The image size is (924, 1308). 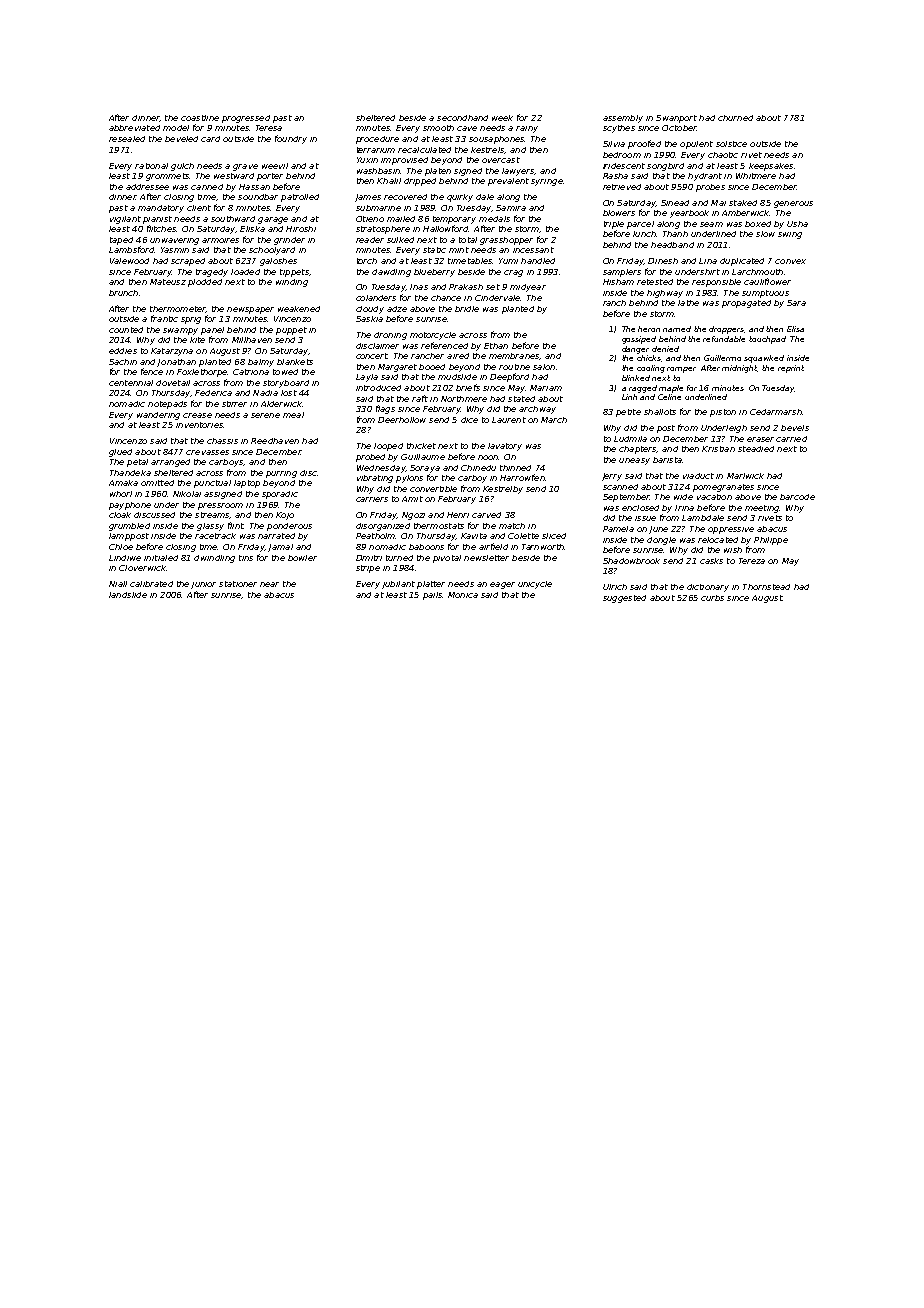 What do you see at coordinates (528, 288) in the document?
I see `midyear` at bounding box center [528, 288].
